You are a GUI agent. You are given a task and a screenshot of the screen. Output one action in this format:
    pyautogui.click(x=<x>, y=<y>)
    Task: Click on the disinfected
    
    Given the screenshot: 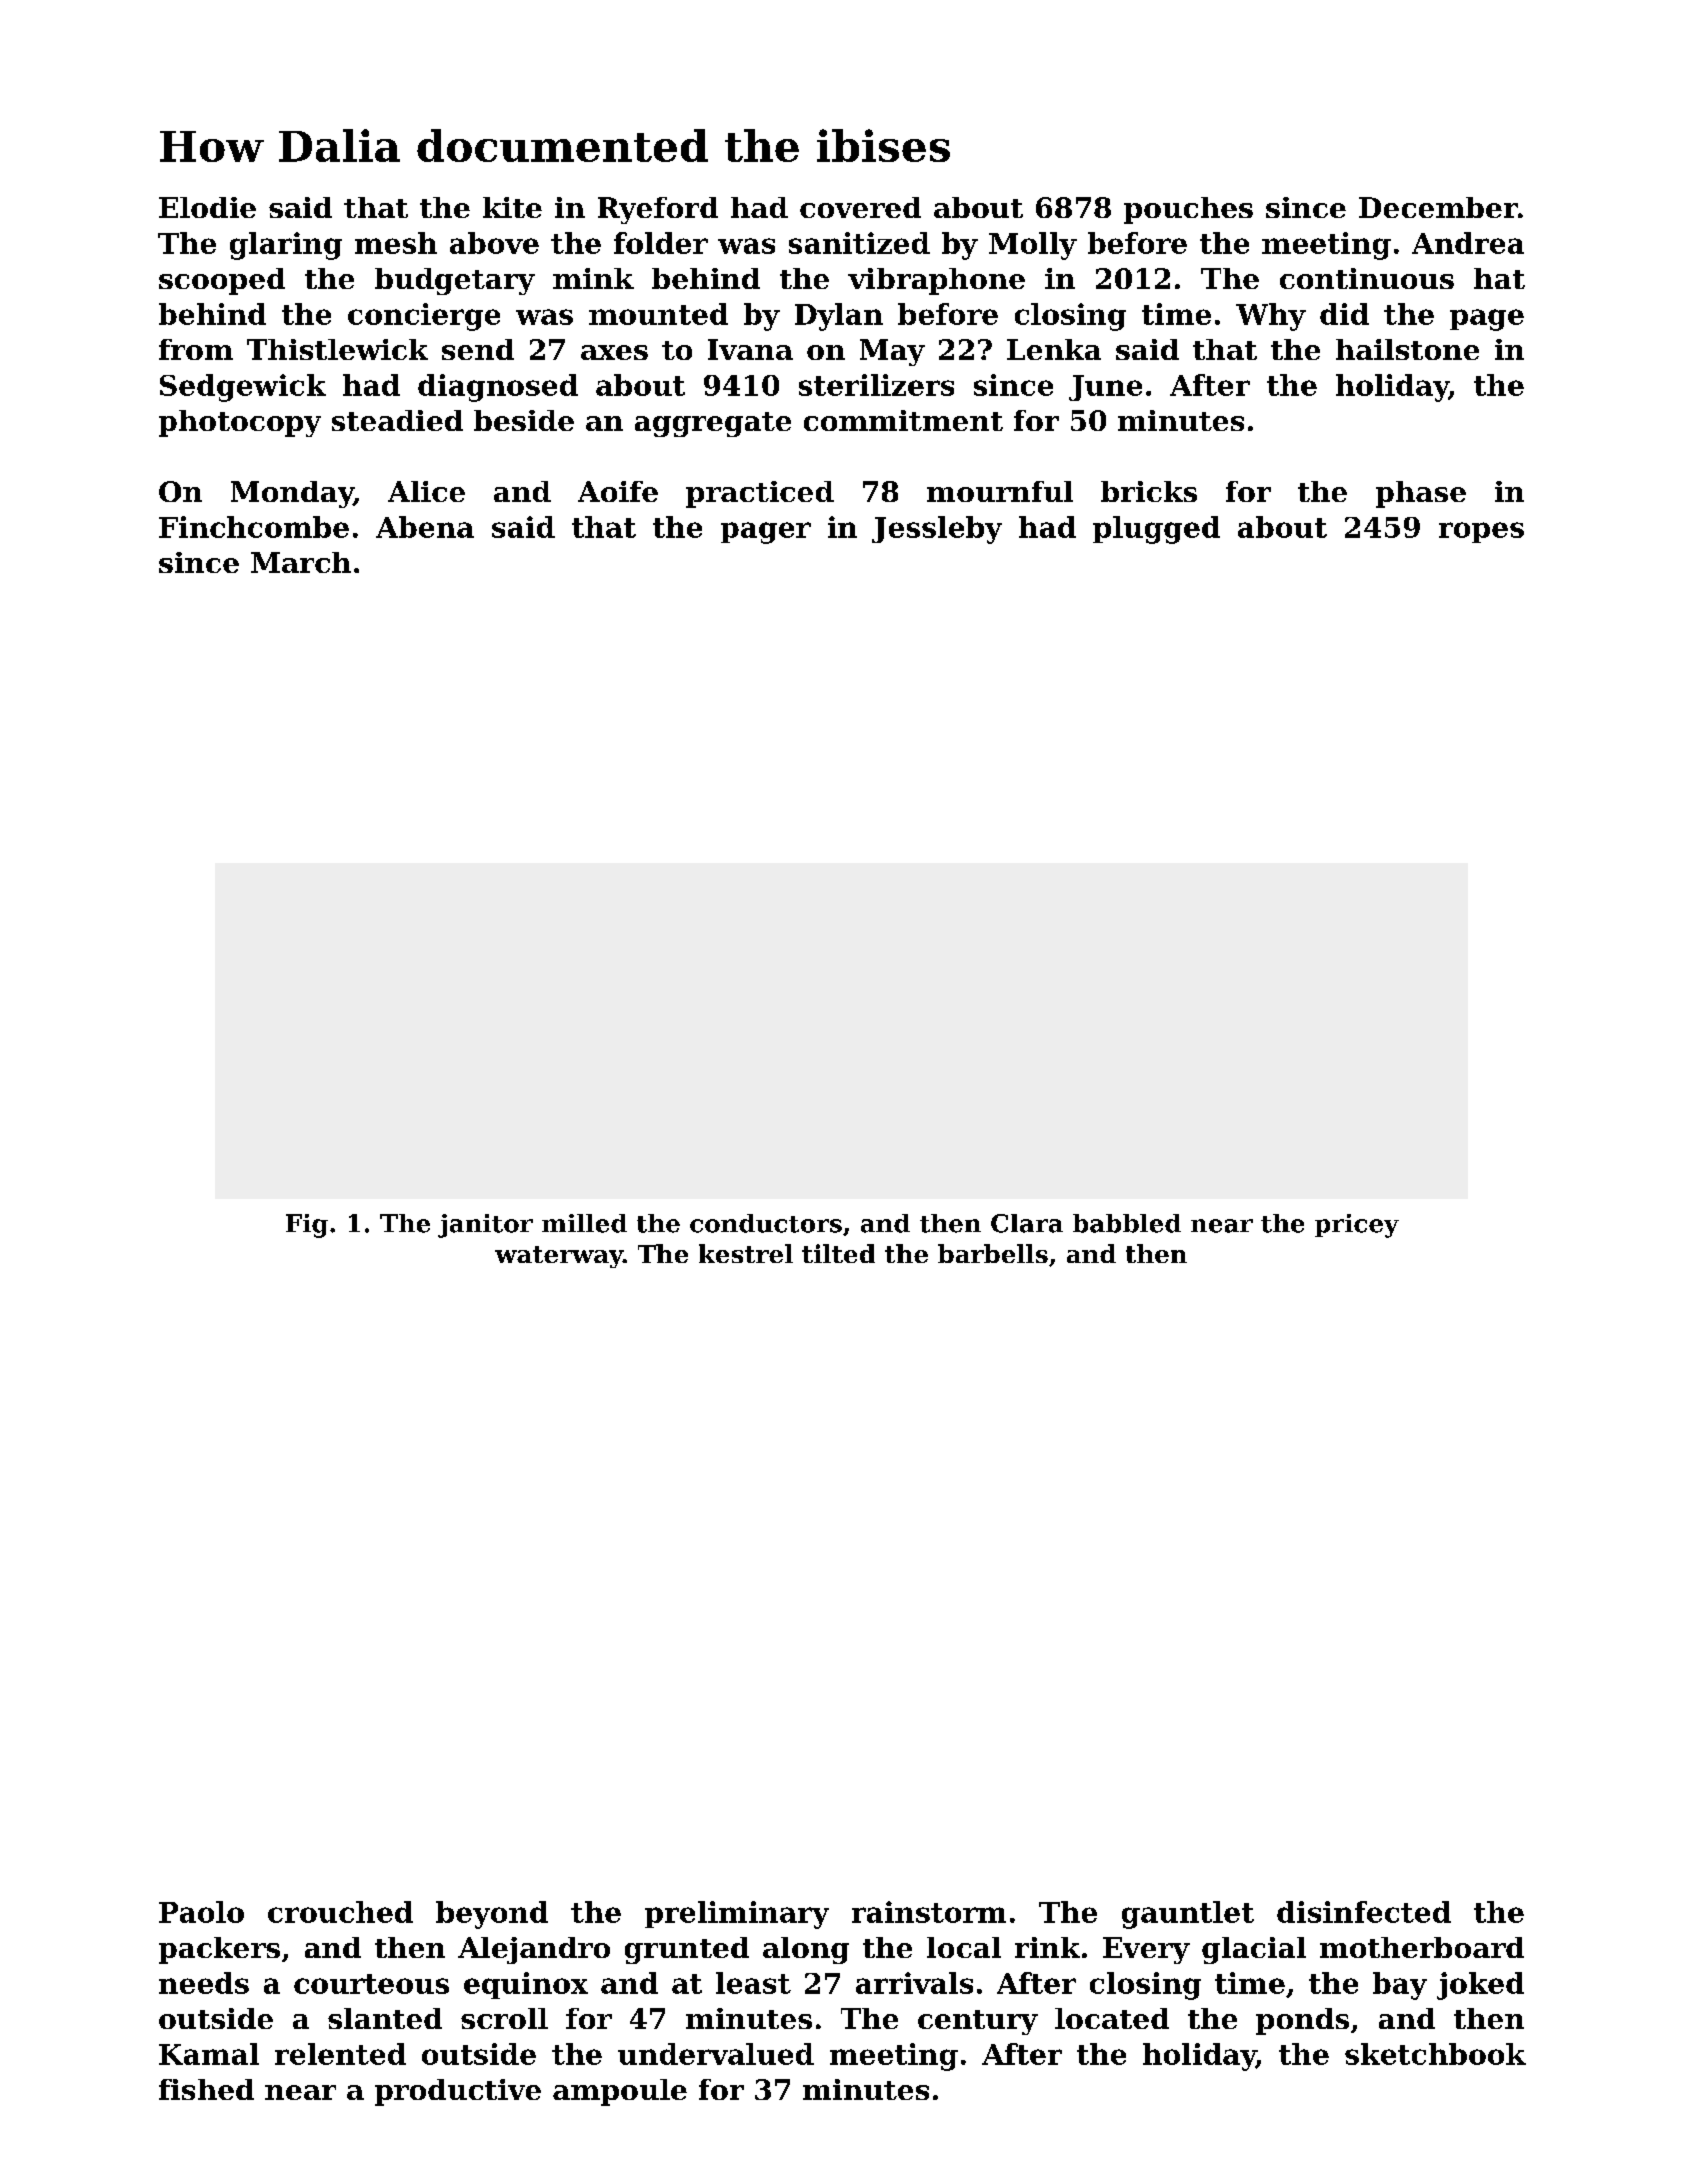 What is the action you would take?
    pyautogui.click(x=1364, y=1912)
